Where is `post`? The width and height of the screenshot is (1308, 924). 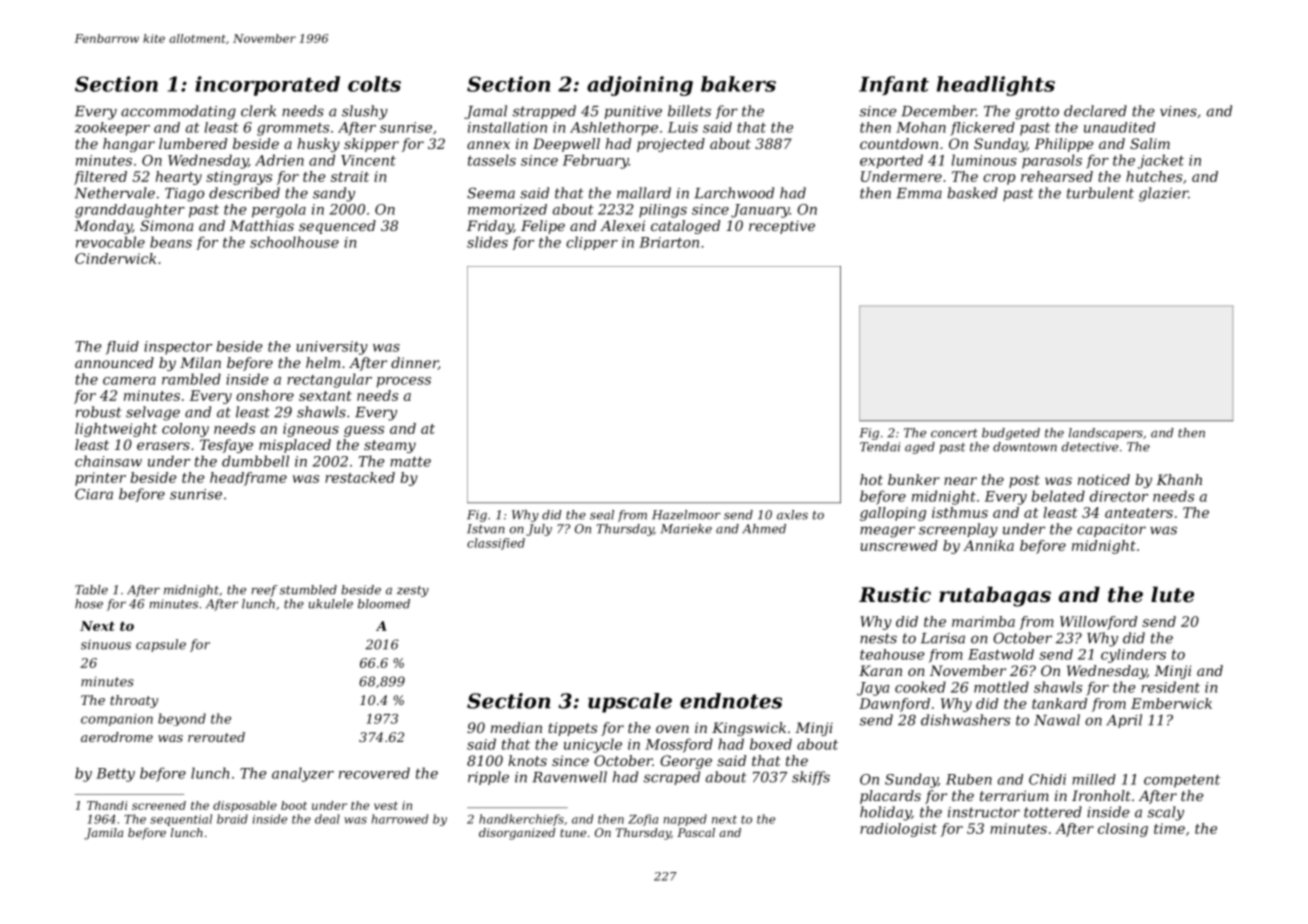
post is located at coordinates (1024, 481).
